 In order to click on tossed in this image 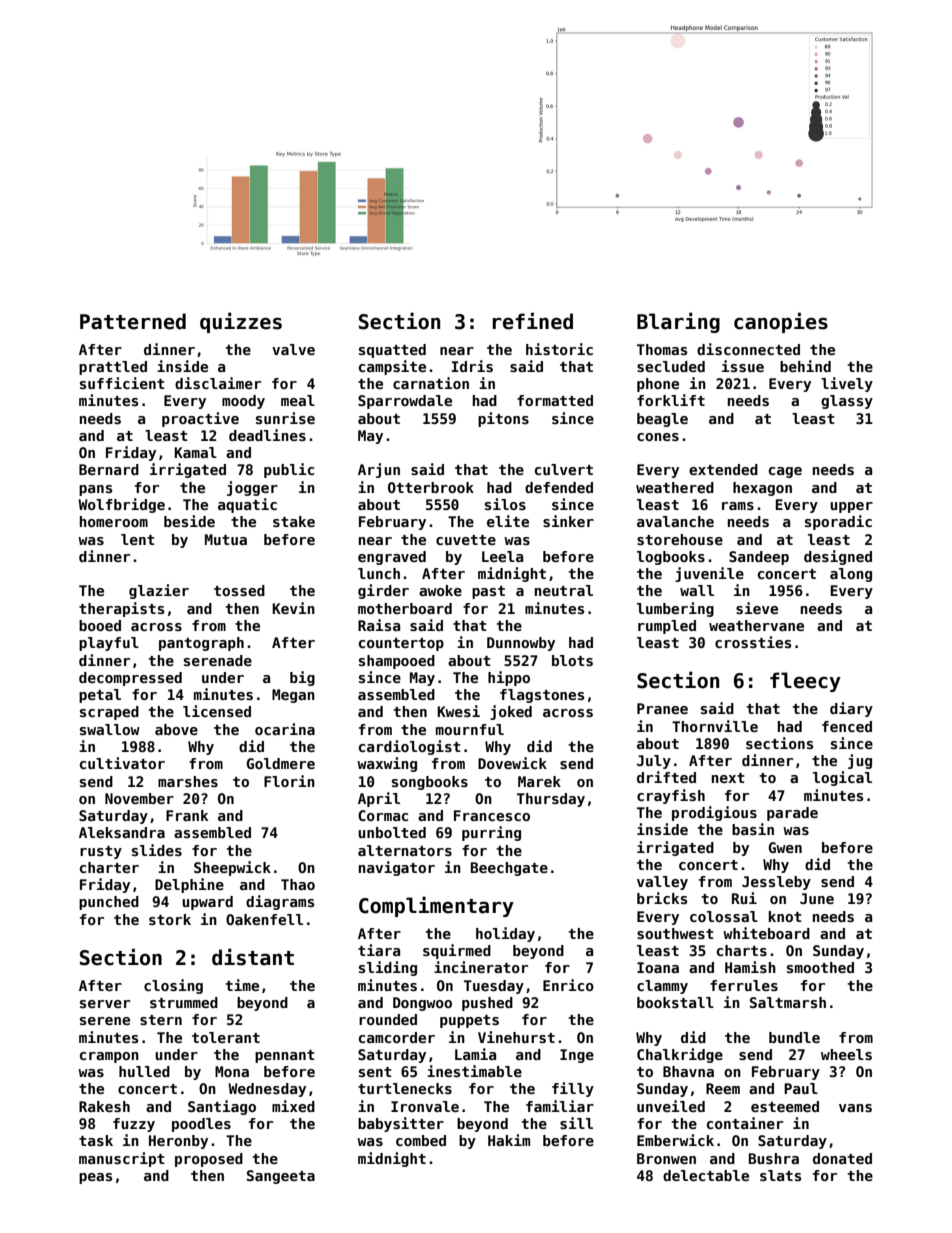, I will do `click(239, 590)`.
